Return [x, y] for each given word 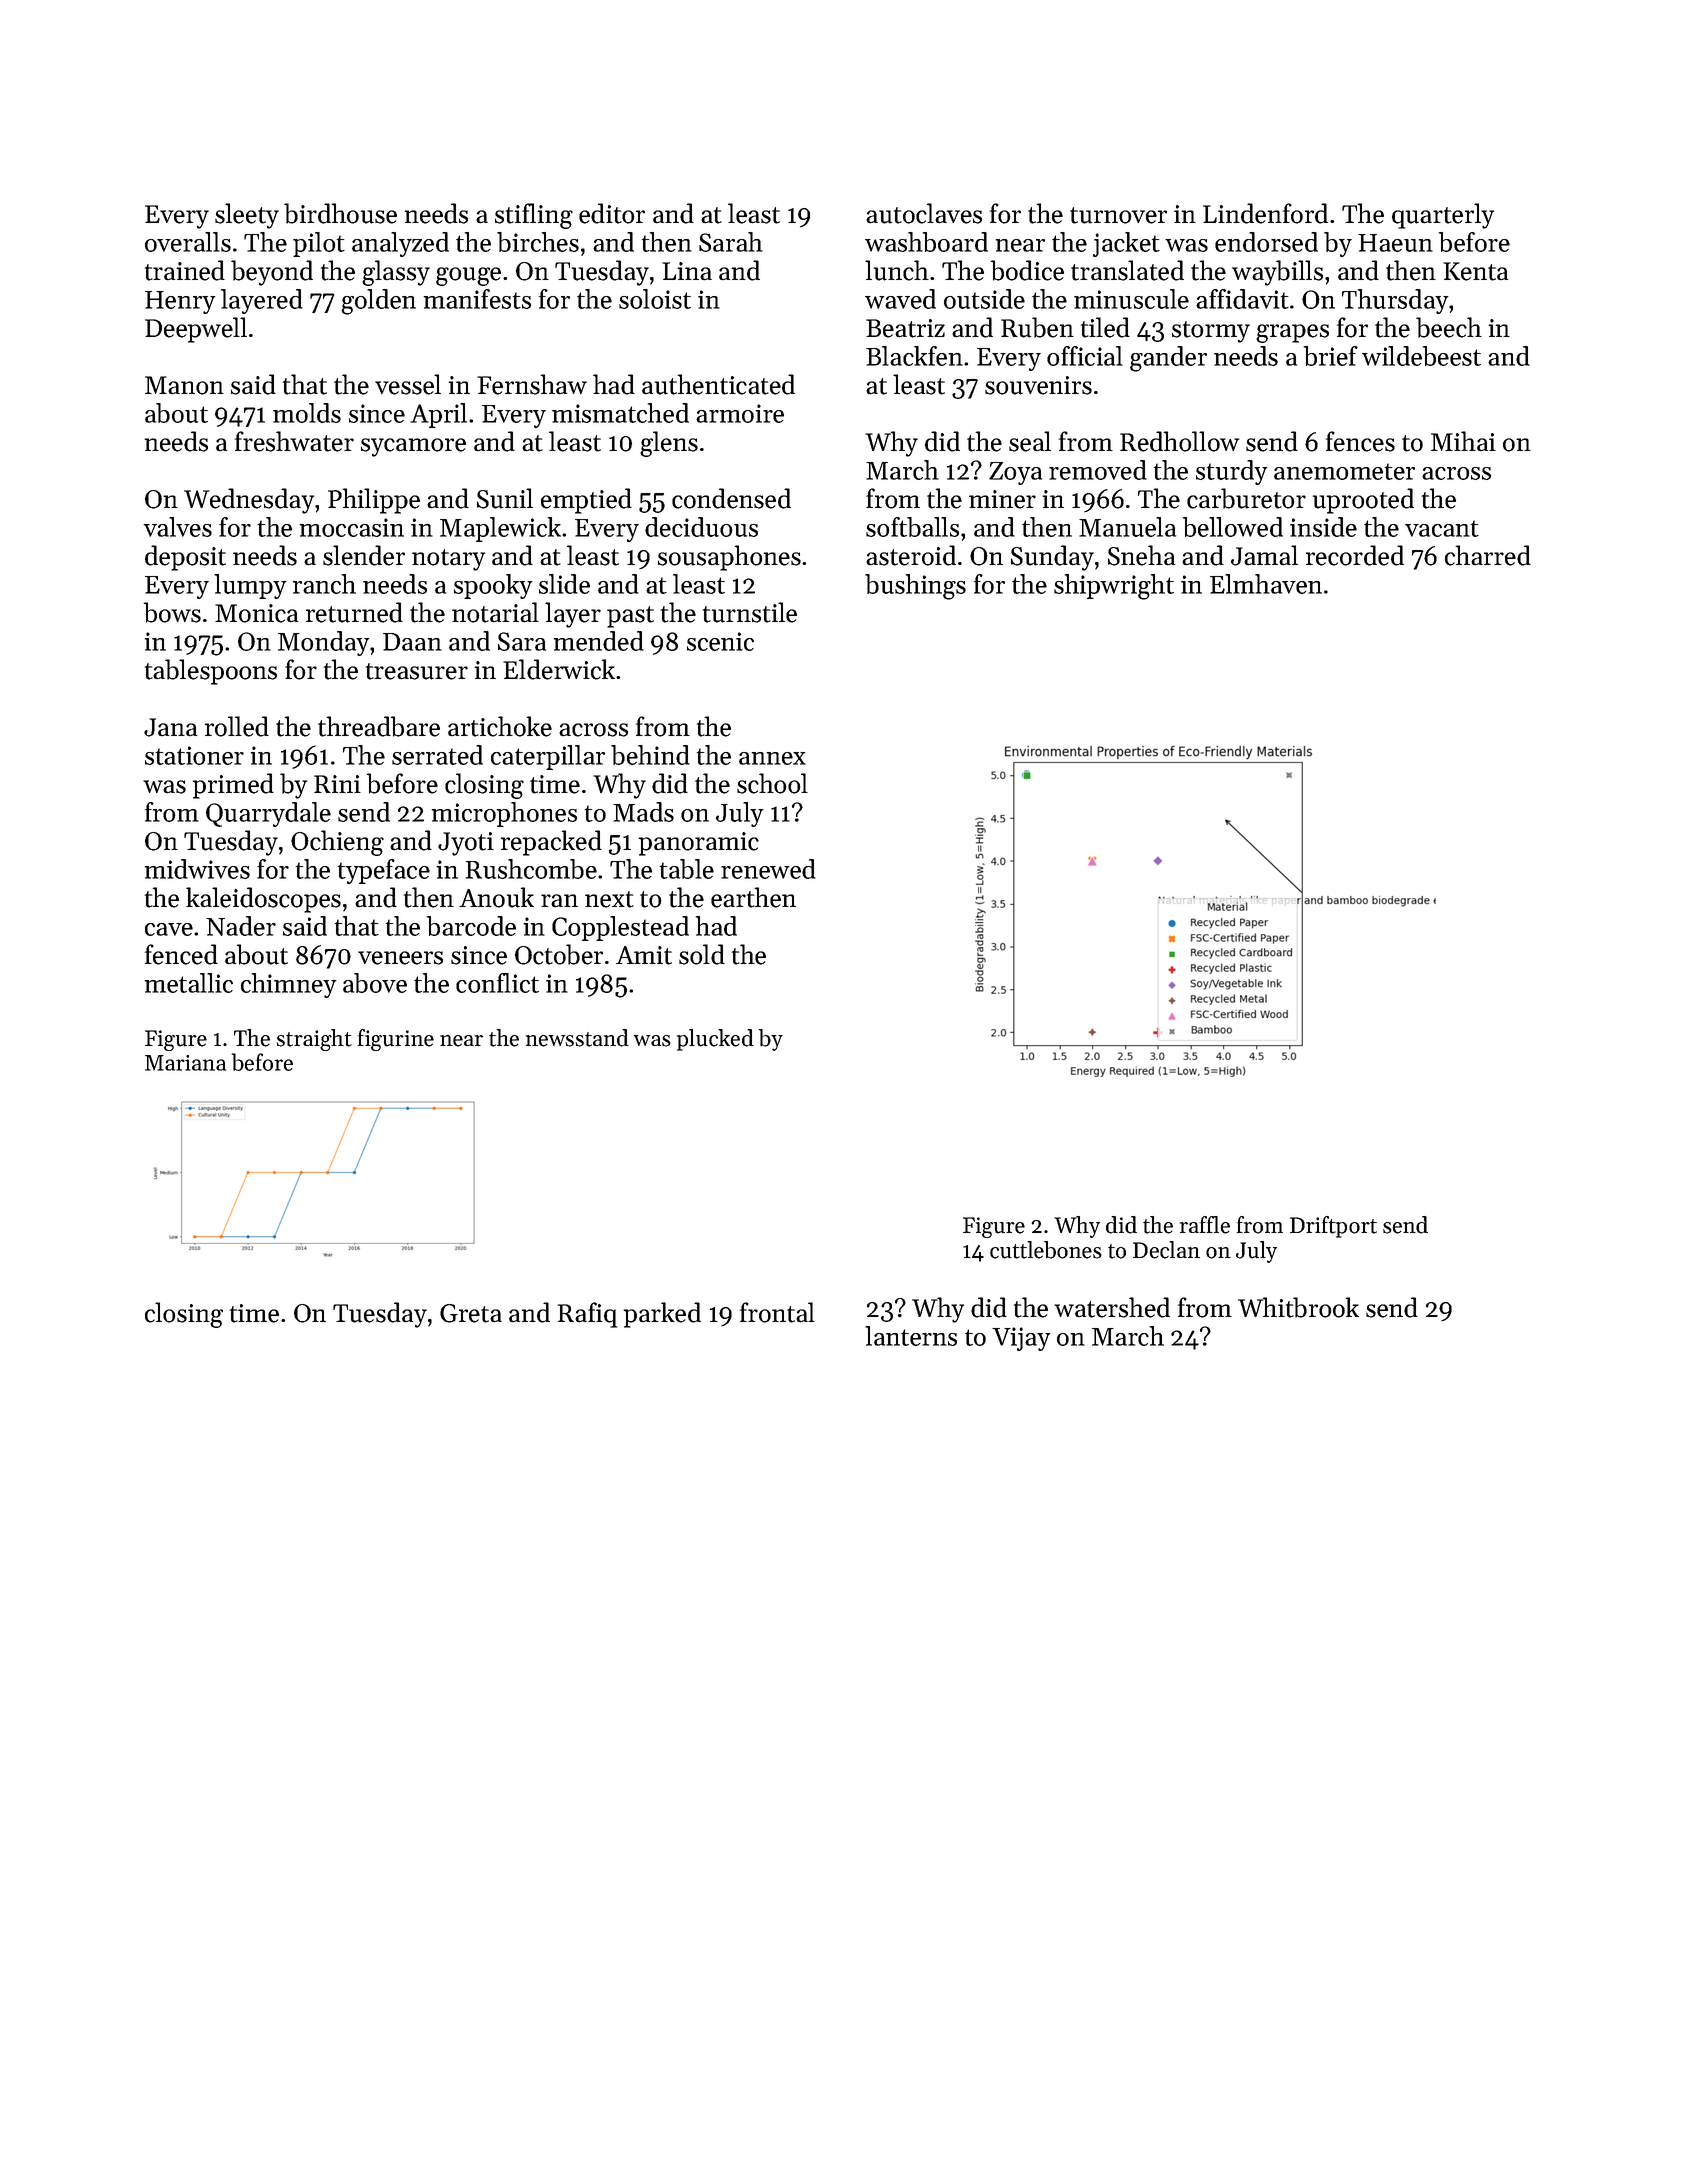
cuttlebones [1046, 1250]
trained [185, 270]
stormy [1211, 332]
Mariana [185, 1063]
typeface [384, 871]
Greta [471, 1313]
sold [702, 954]
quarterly [1443, 216]
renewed [768, 869]
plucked [715, 1040]
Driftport [1333, 1227]
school [772, 783]
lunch [897, 270]
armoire [740, 413]
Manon [184, 385]
